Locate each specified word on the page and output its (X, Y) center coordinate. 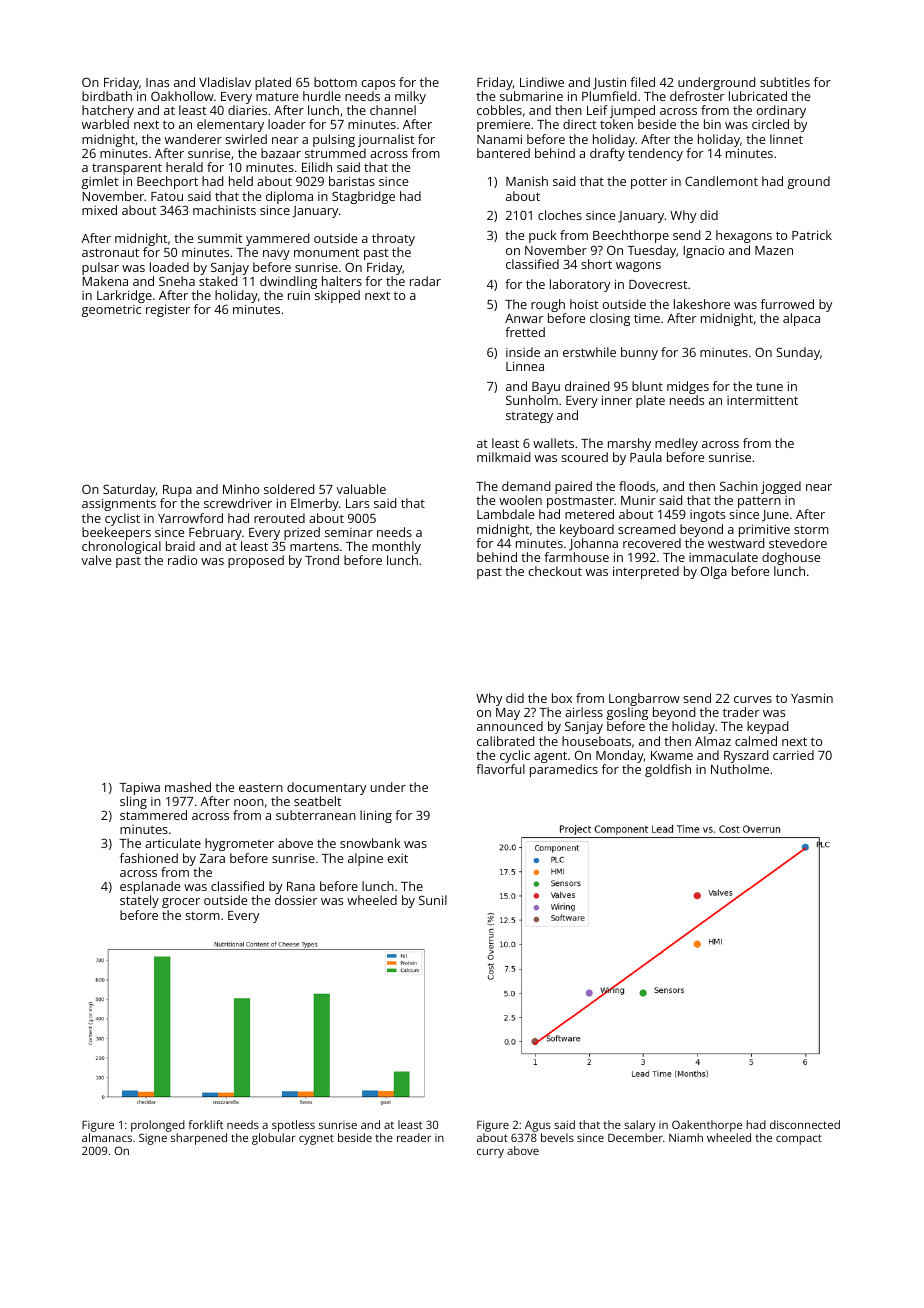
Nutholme (740, 769)
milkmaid (503, 457)
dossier (296, 900)
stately (139, 901)
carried (793, 755)
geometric (111, 311)
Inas (157, 82)
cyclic (515, 756)
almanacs (107, 1137)
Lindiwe (542, 82)
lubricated (758, 96)
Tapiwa (139, 789)
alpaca (801, 319)
